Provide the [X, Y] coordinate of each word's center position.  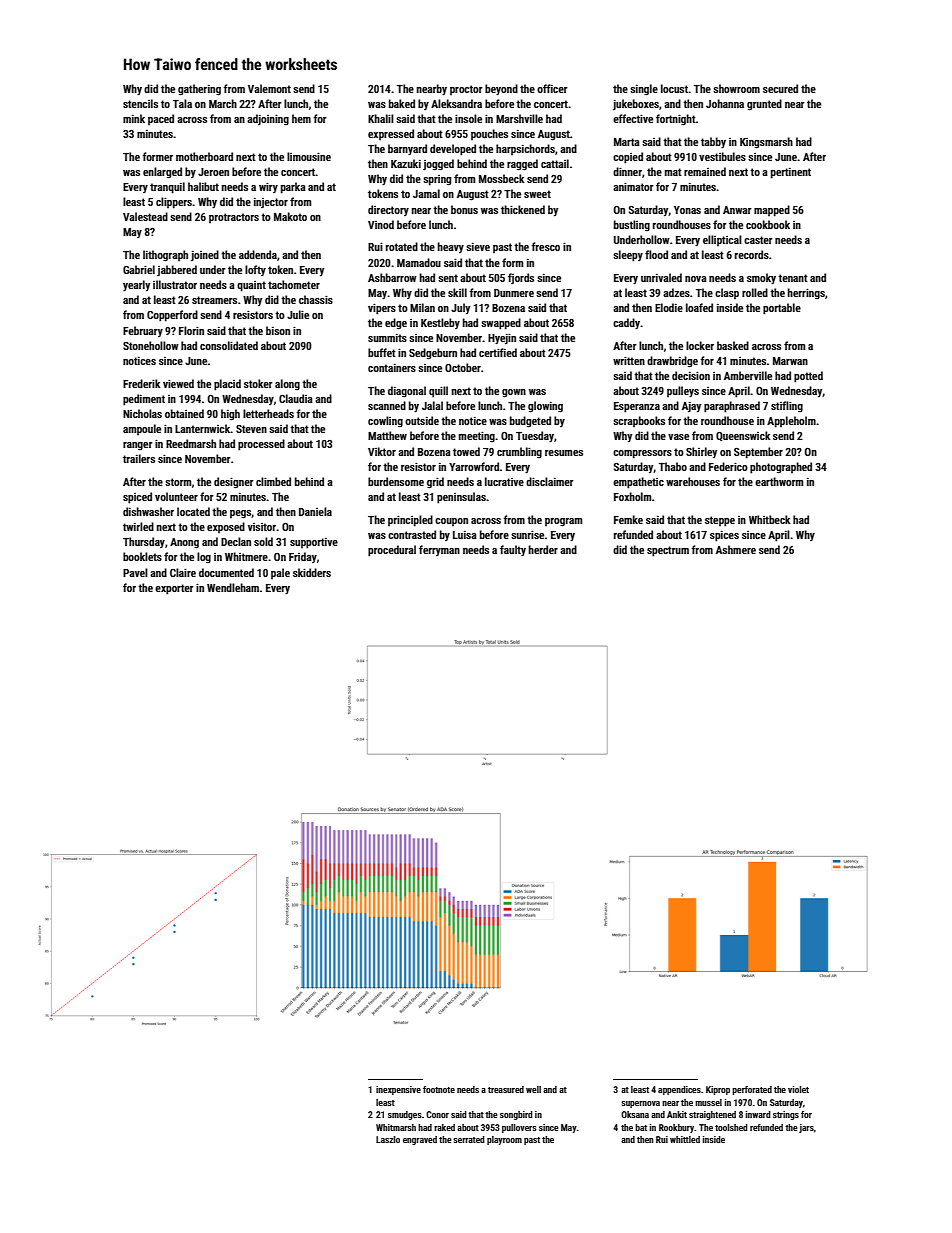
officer [552, 88]
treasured [506, 1089]
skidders [312, 572]
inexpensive [398, 1090]
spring [437, 180]
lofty [255, 270]
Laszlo [388, 1139]
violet [798, 1089]
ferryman [439, 550]
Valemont [269, 88]
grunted [764, 105]
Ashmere [736, 549]
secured [780, 88]
